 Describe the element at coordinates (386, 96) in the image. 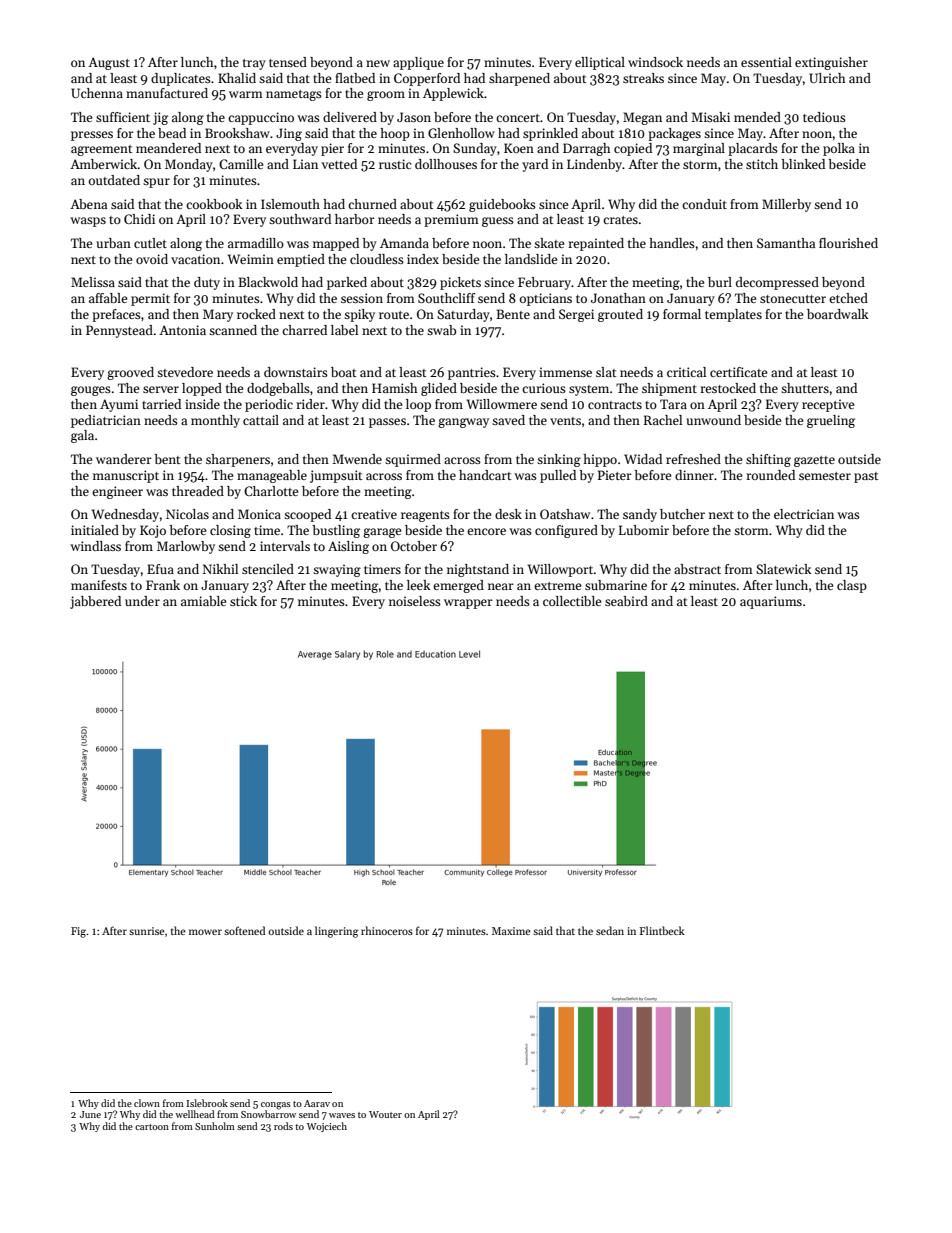

I see `groom` at that location.
